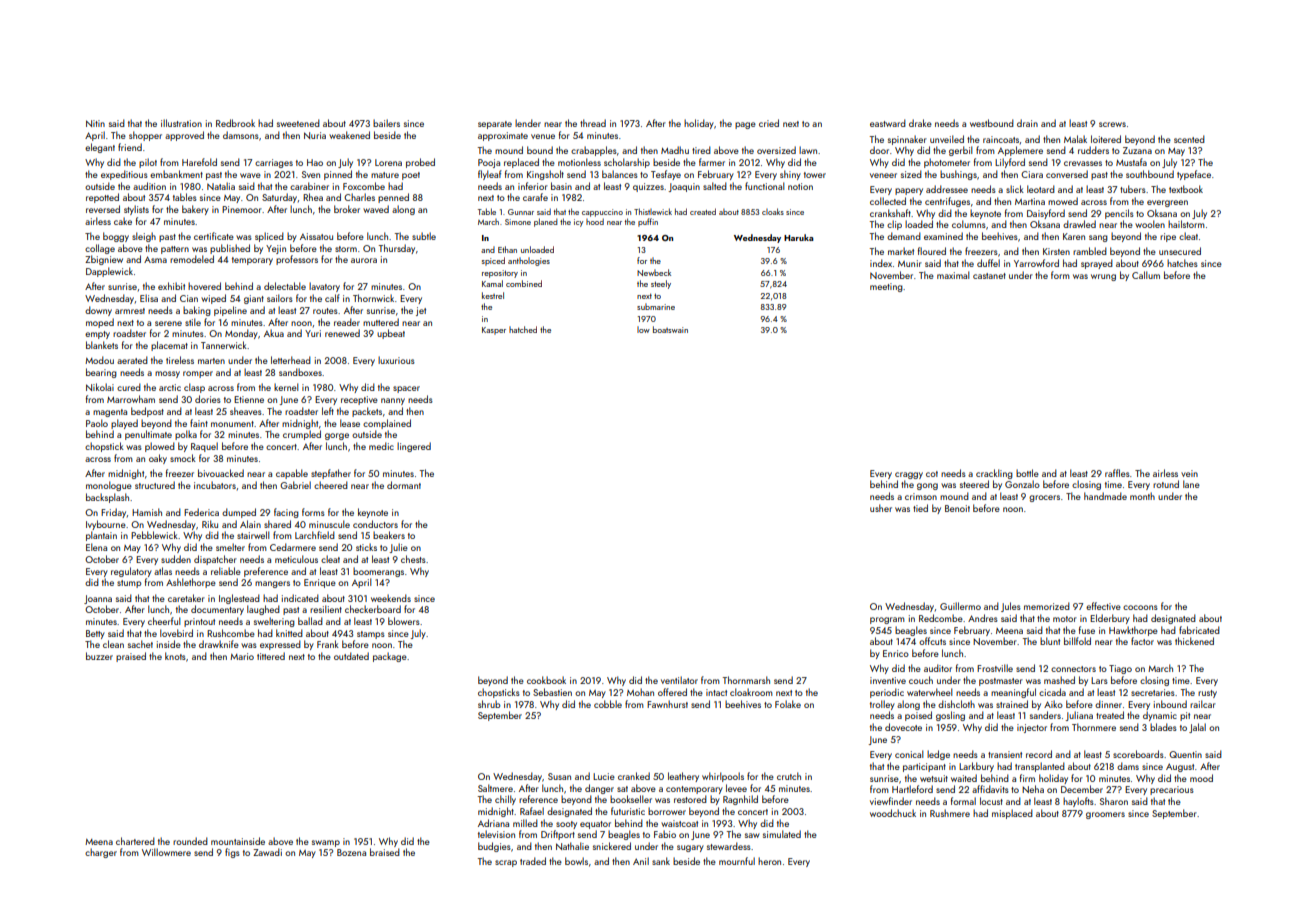  I want to click on fabricated, so click(1199, 630).
